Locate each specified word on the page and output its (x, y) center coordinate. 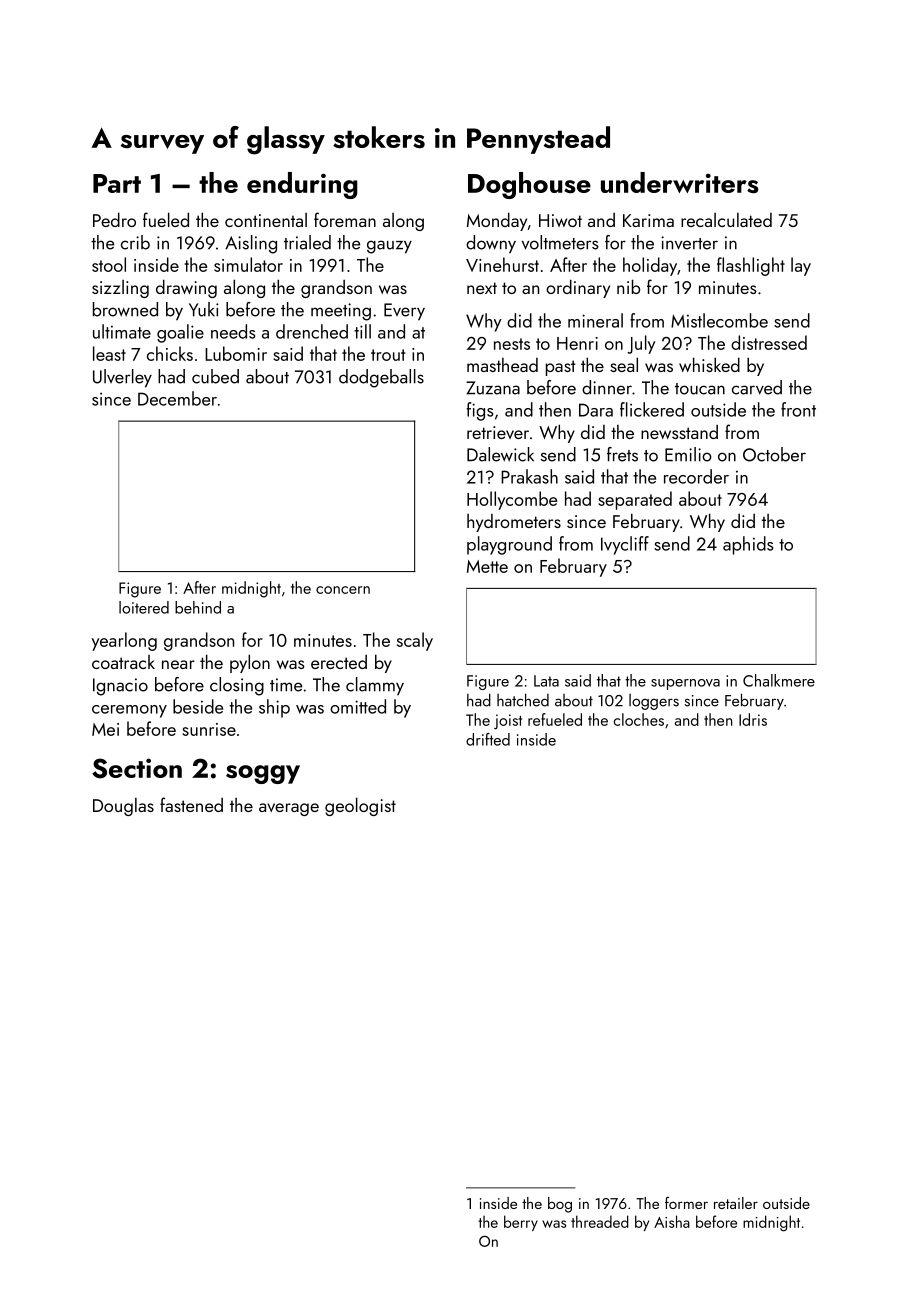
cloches (639, 719)
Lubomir (236, 353)
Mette (487, 566)
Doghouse (529, 185)
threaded (600, 1221)
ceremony (129, 711)
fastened (191, 804)
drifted (488, 739)
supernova (685, 684)
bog (560, 1205)
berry (521, 1223)
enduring (302, 185)
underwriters (680, 182)
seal (624, 364)
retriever (498, 432)
